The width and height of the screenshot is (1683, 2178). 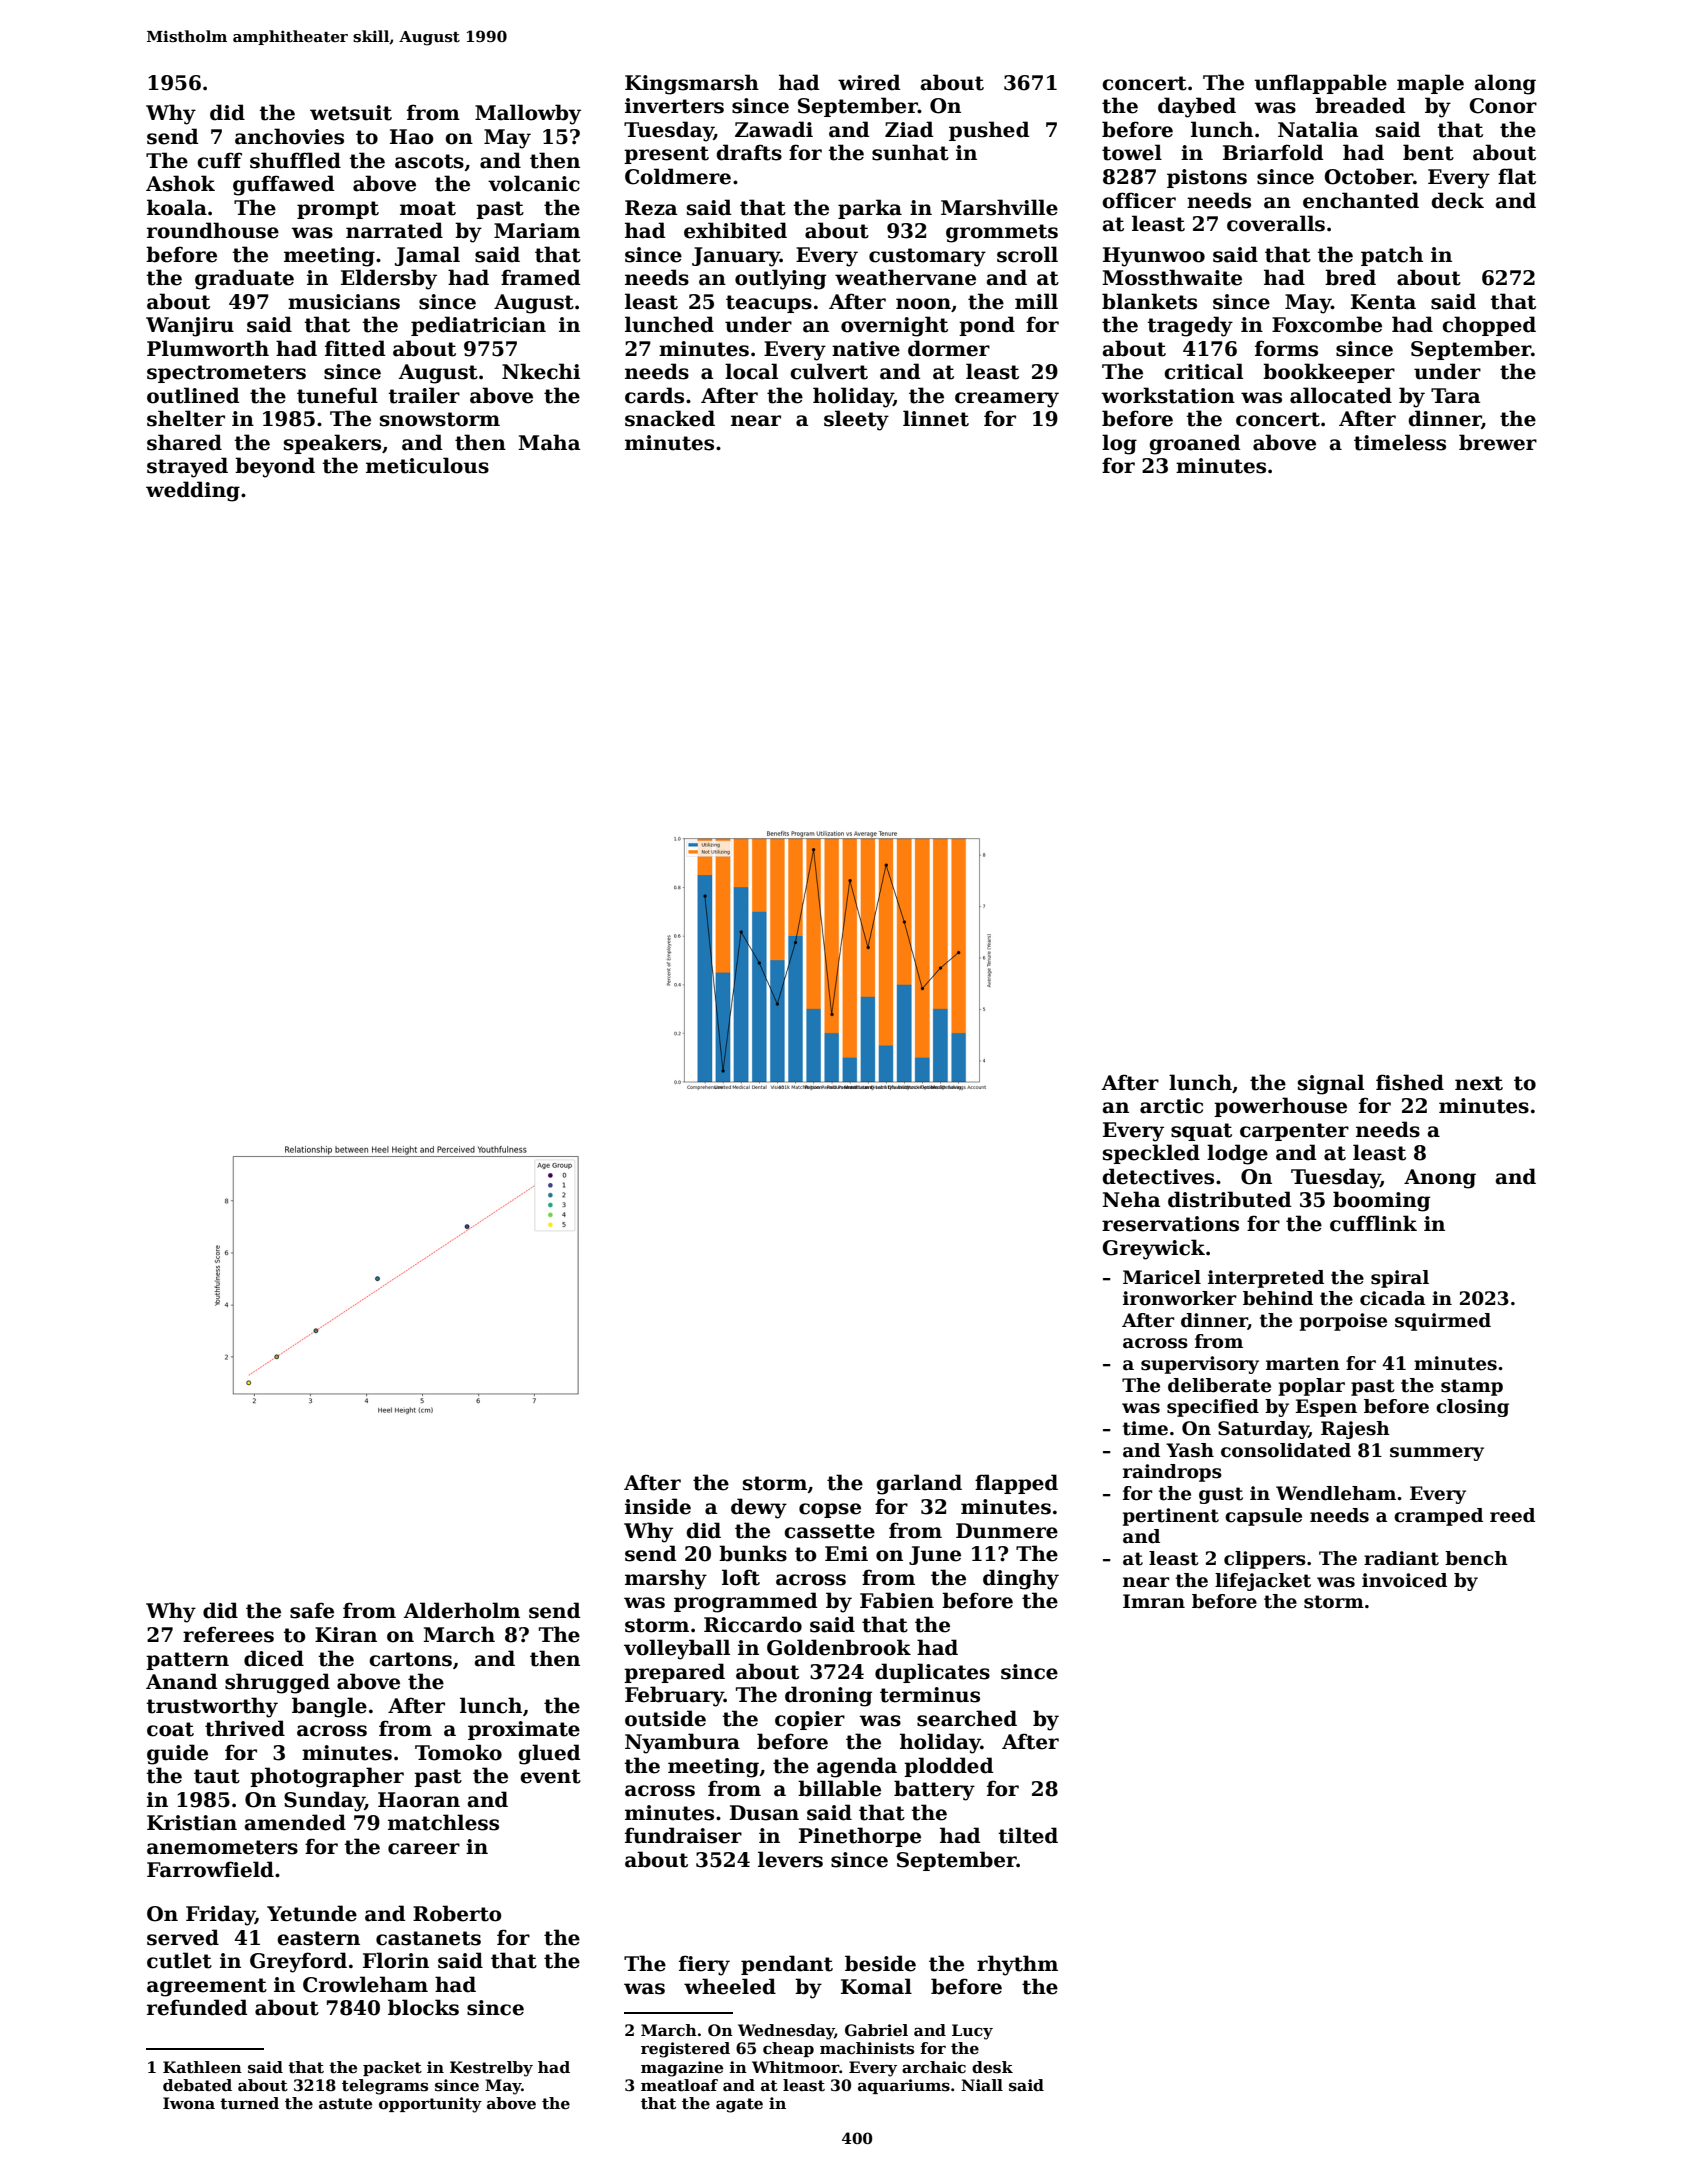 I want to click on Conor, so click(x=1503, y=106).
